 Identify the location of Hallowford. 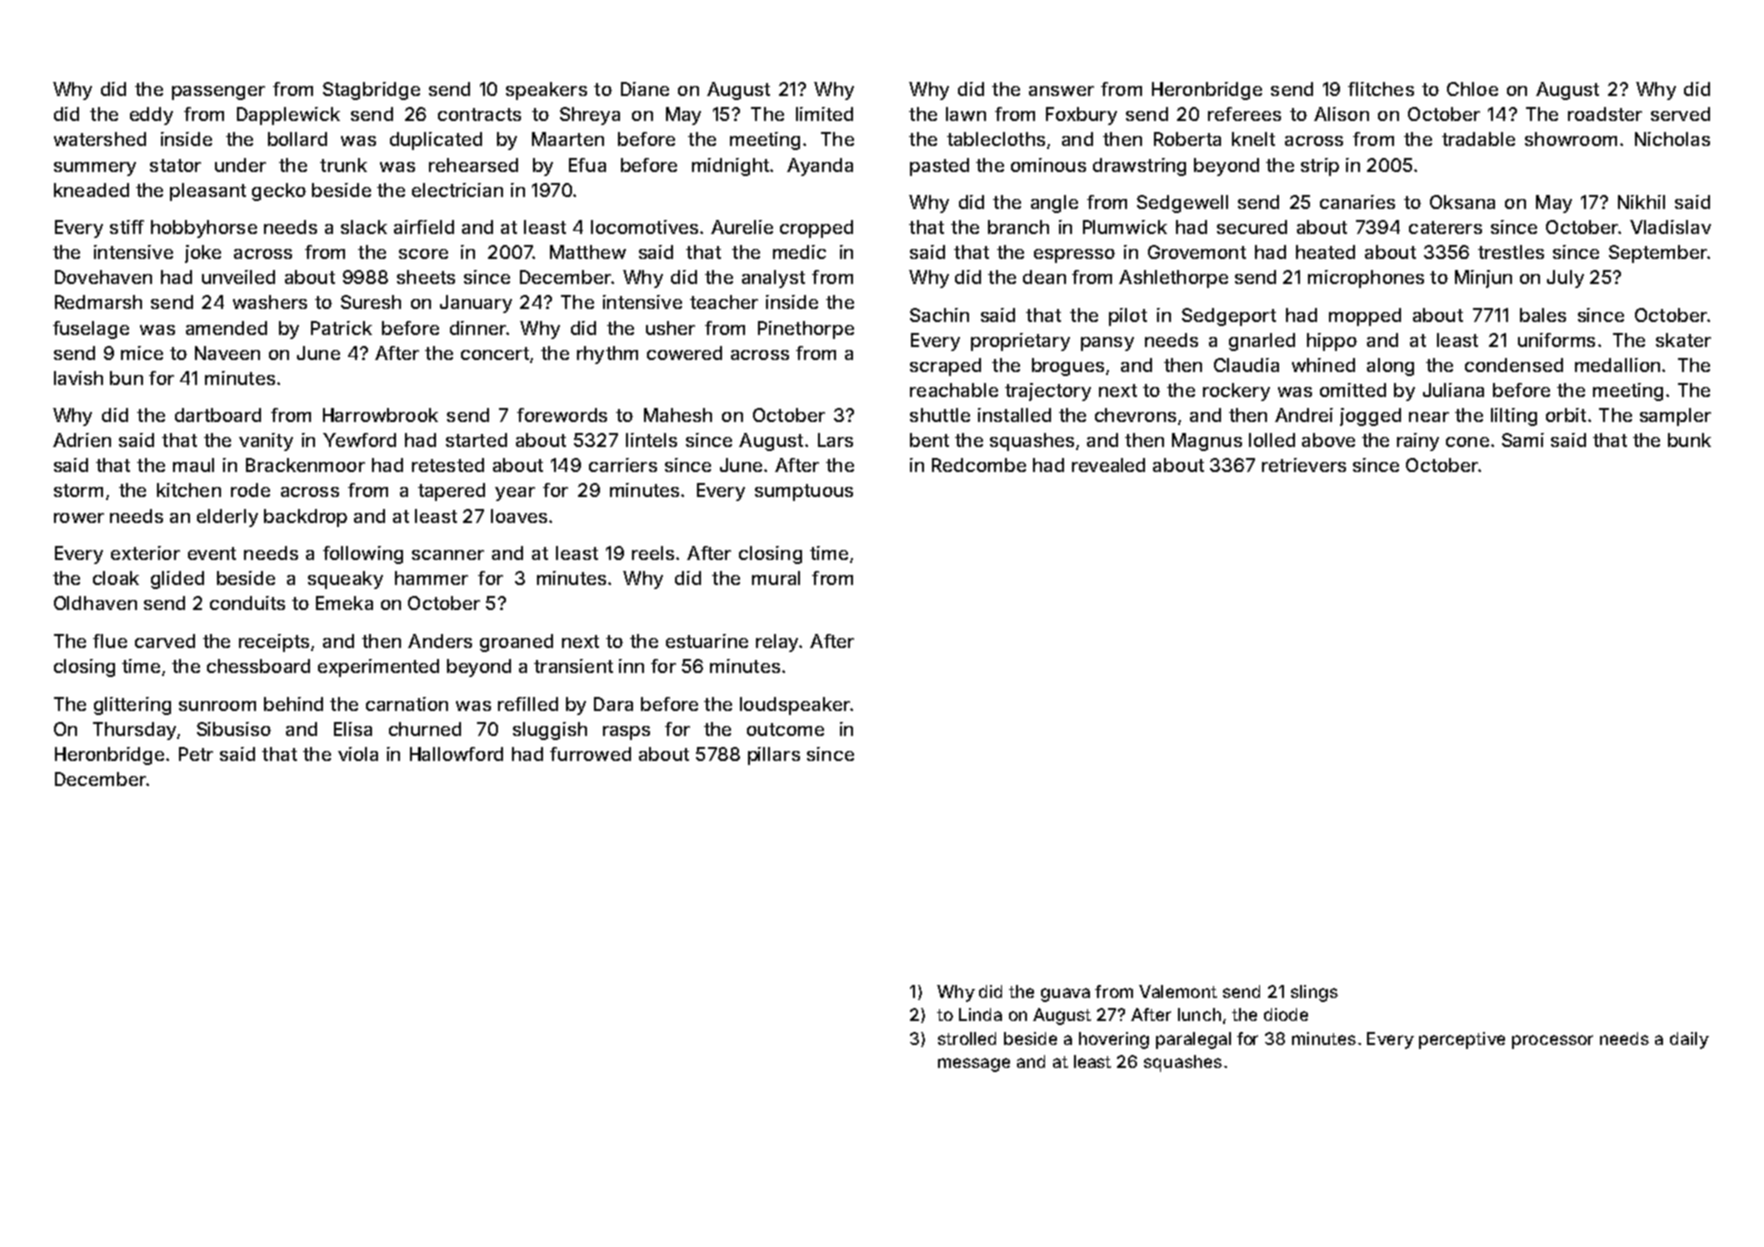
(456, 754).
